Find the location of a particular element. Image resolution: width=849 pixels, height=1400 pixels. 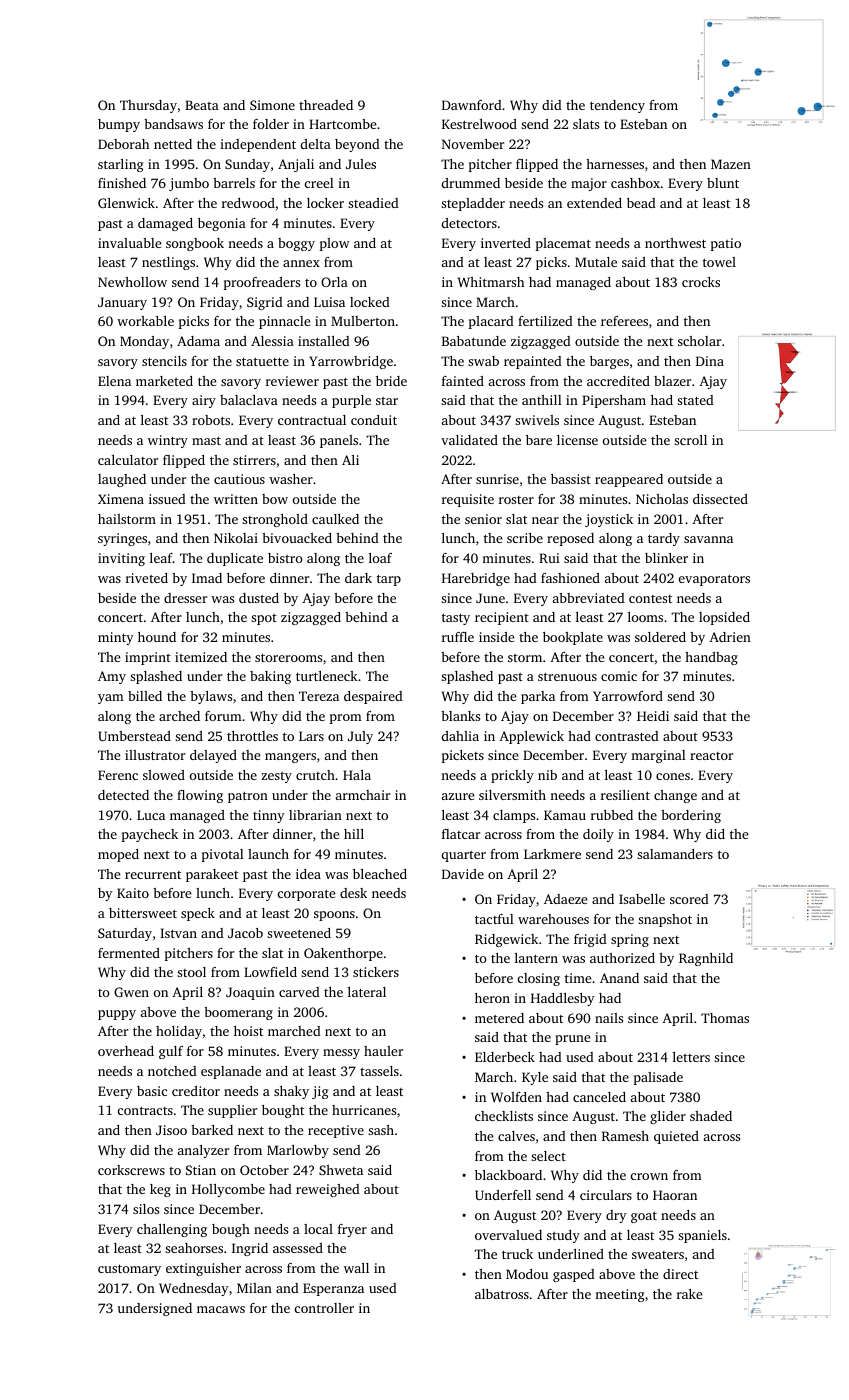

messy is located at coordinates (341, 1054).
